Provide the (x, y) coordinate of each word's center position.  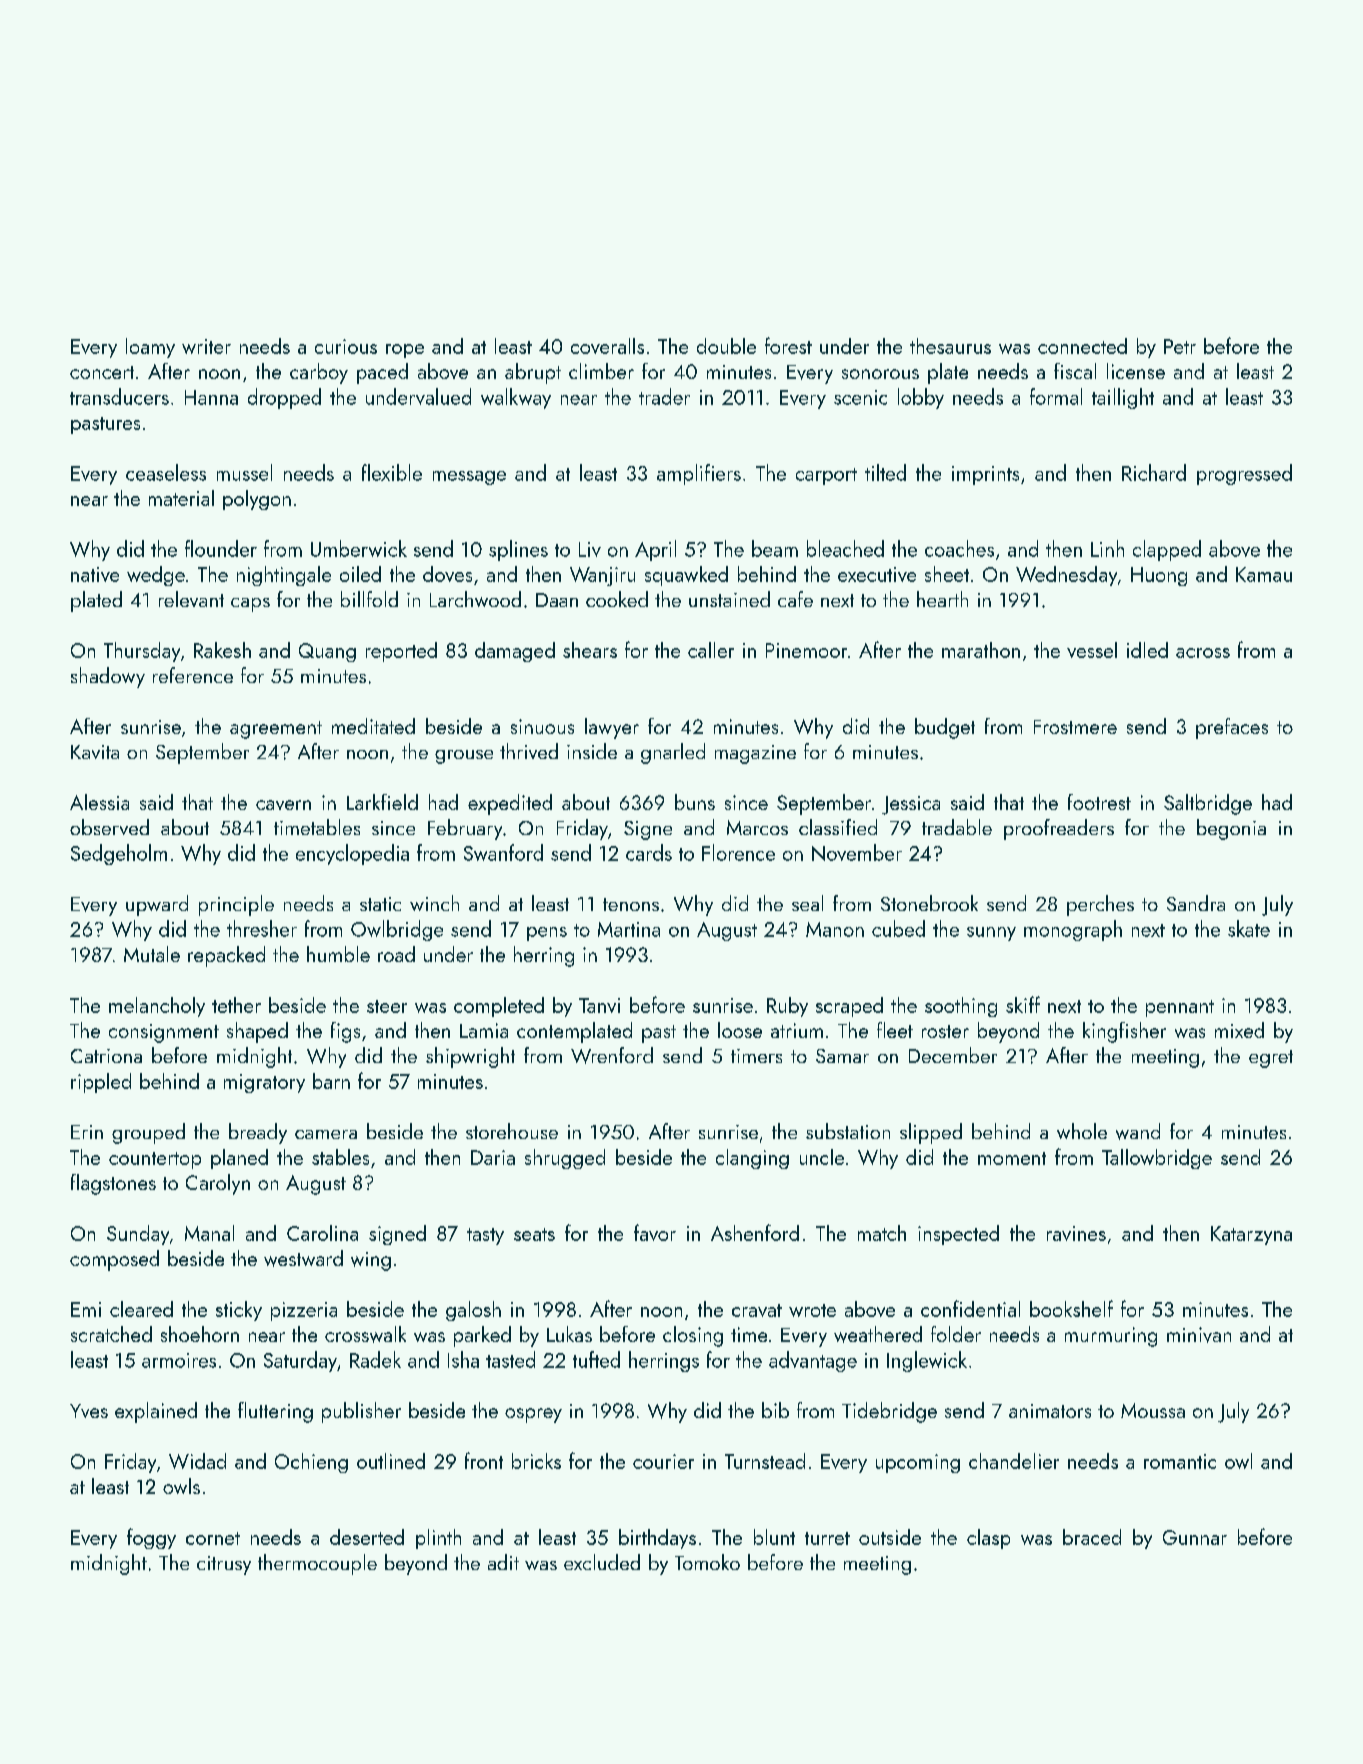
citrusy (224, 1565)
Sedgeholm (119, 854)
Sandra (1196, 903)
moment (1012, 1158)
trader (664, 396)
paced (382, 373)
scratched (111, 1334)
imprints (985, 475)
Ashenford (755, 1232)
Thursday (142, 652)
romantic (1180, 1461)
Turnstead (765, 1461)
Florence (738, 852)
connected (1082, 346)
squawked (686, 576)
